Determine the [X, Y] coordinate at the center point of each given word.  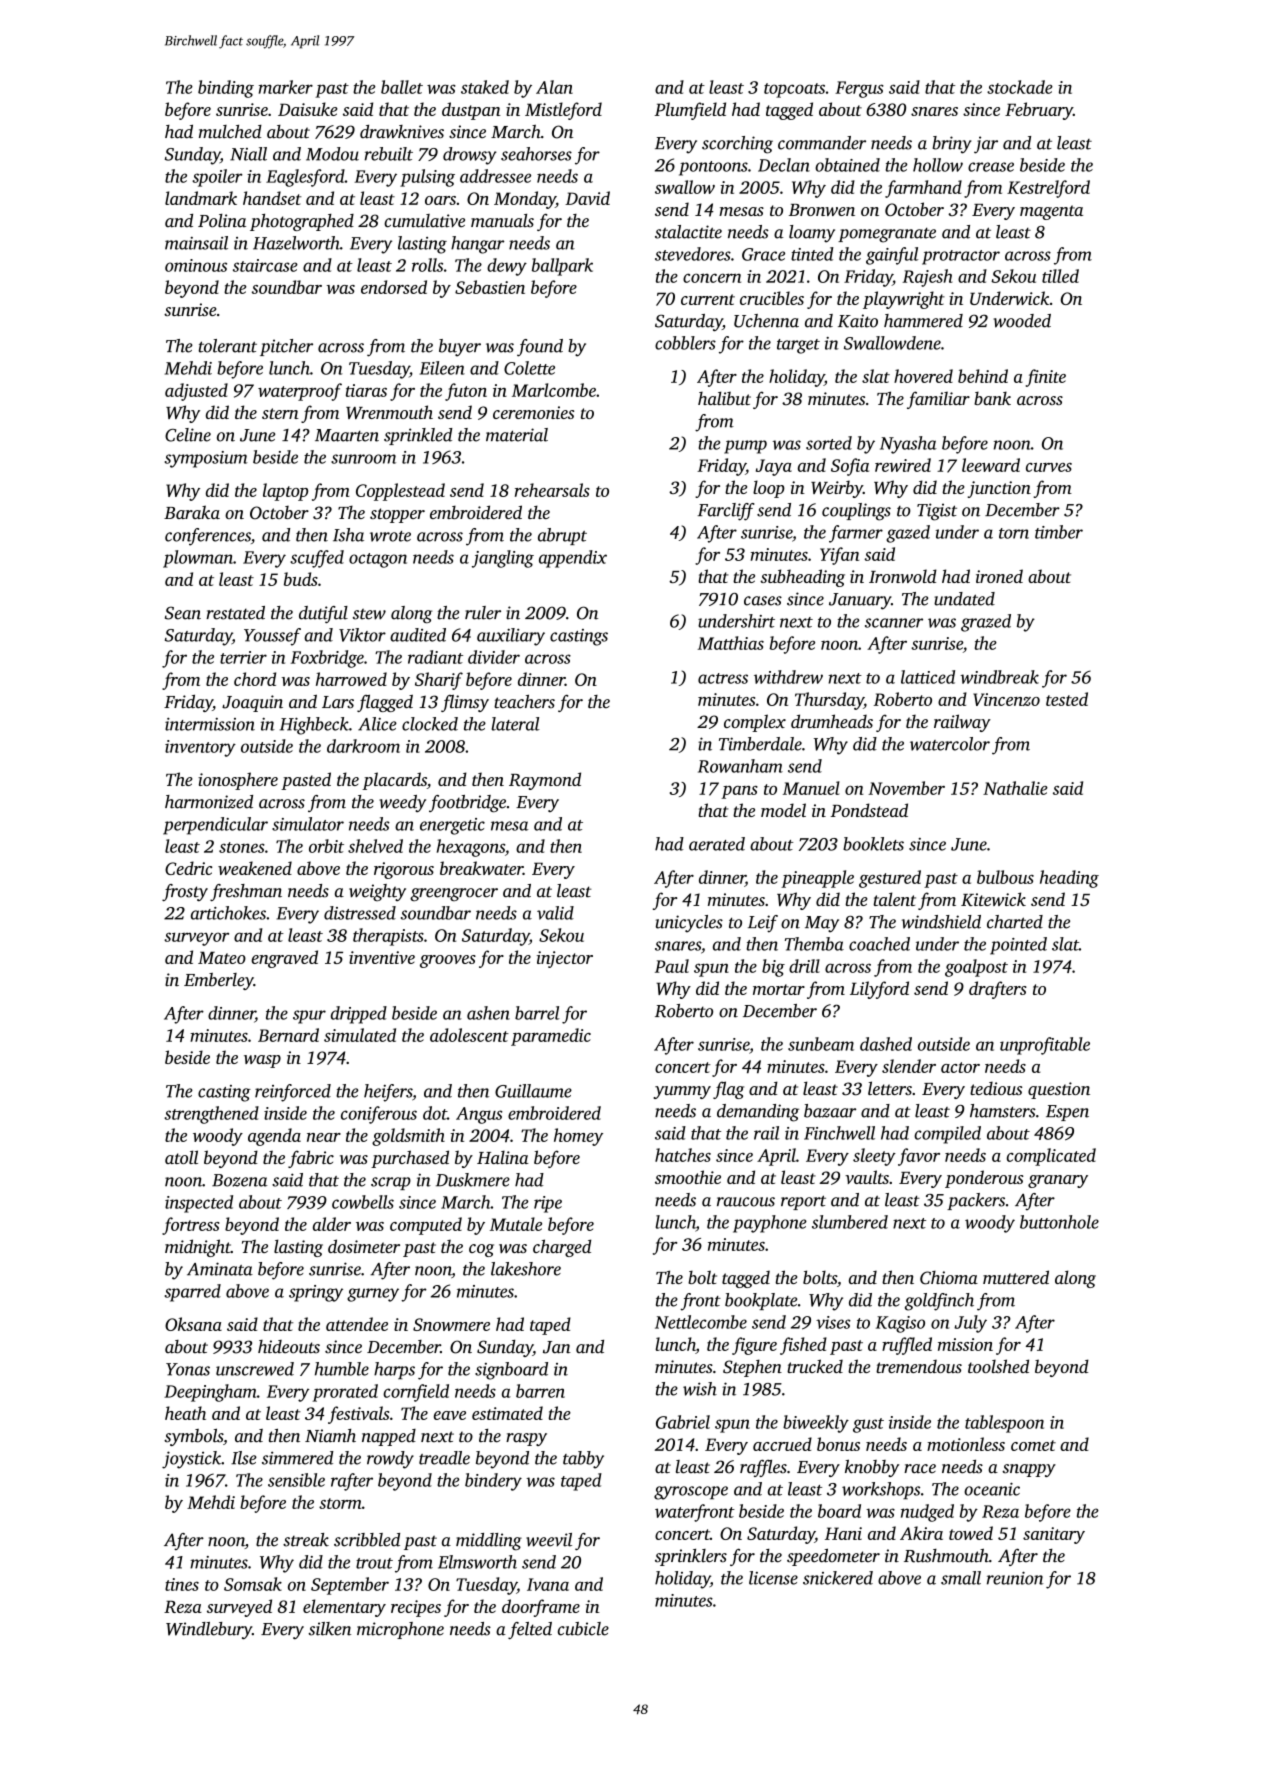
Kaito [858, 321]
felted [530, 1630]
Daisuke [308, 109]
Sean [183, 613]
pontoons [713, 168]
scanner [894, 623]
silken [329, 1629]
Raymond [545, 781]
